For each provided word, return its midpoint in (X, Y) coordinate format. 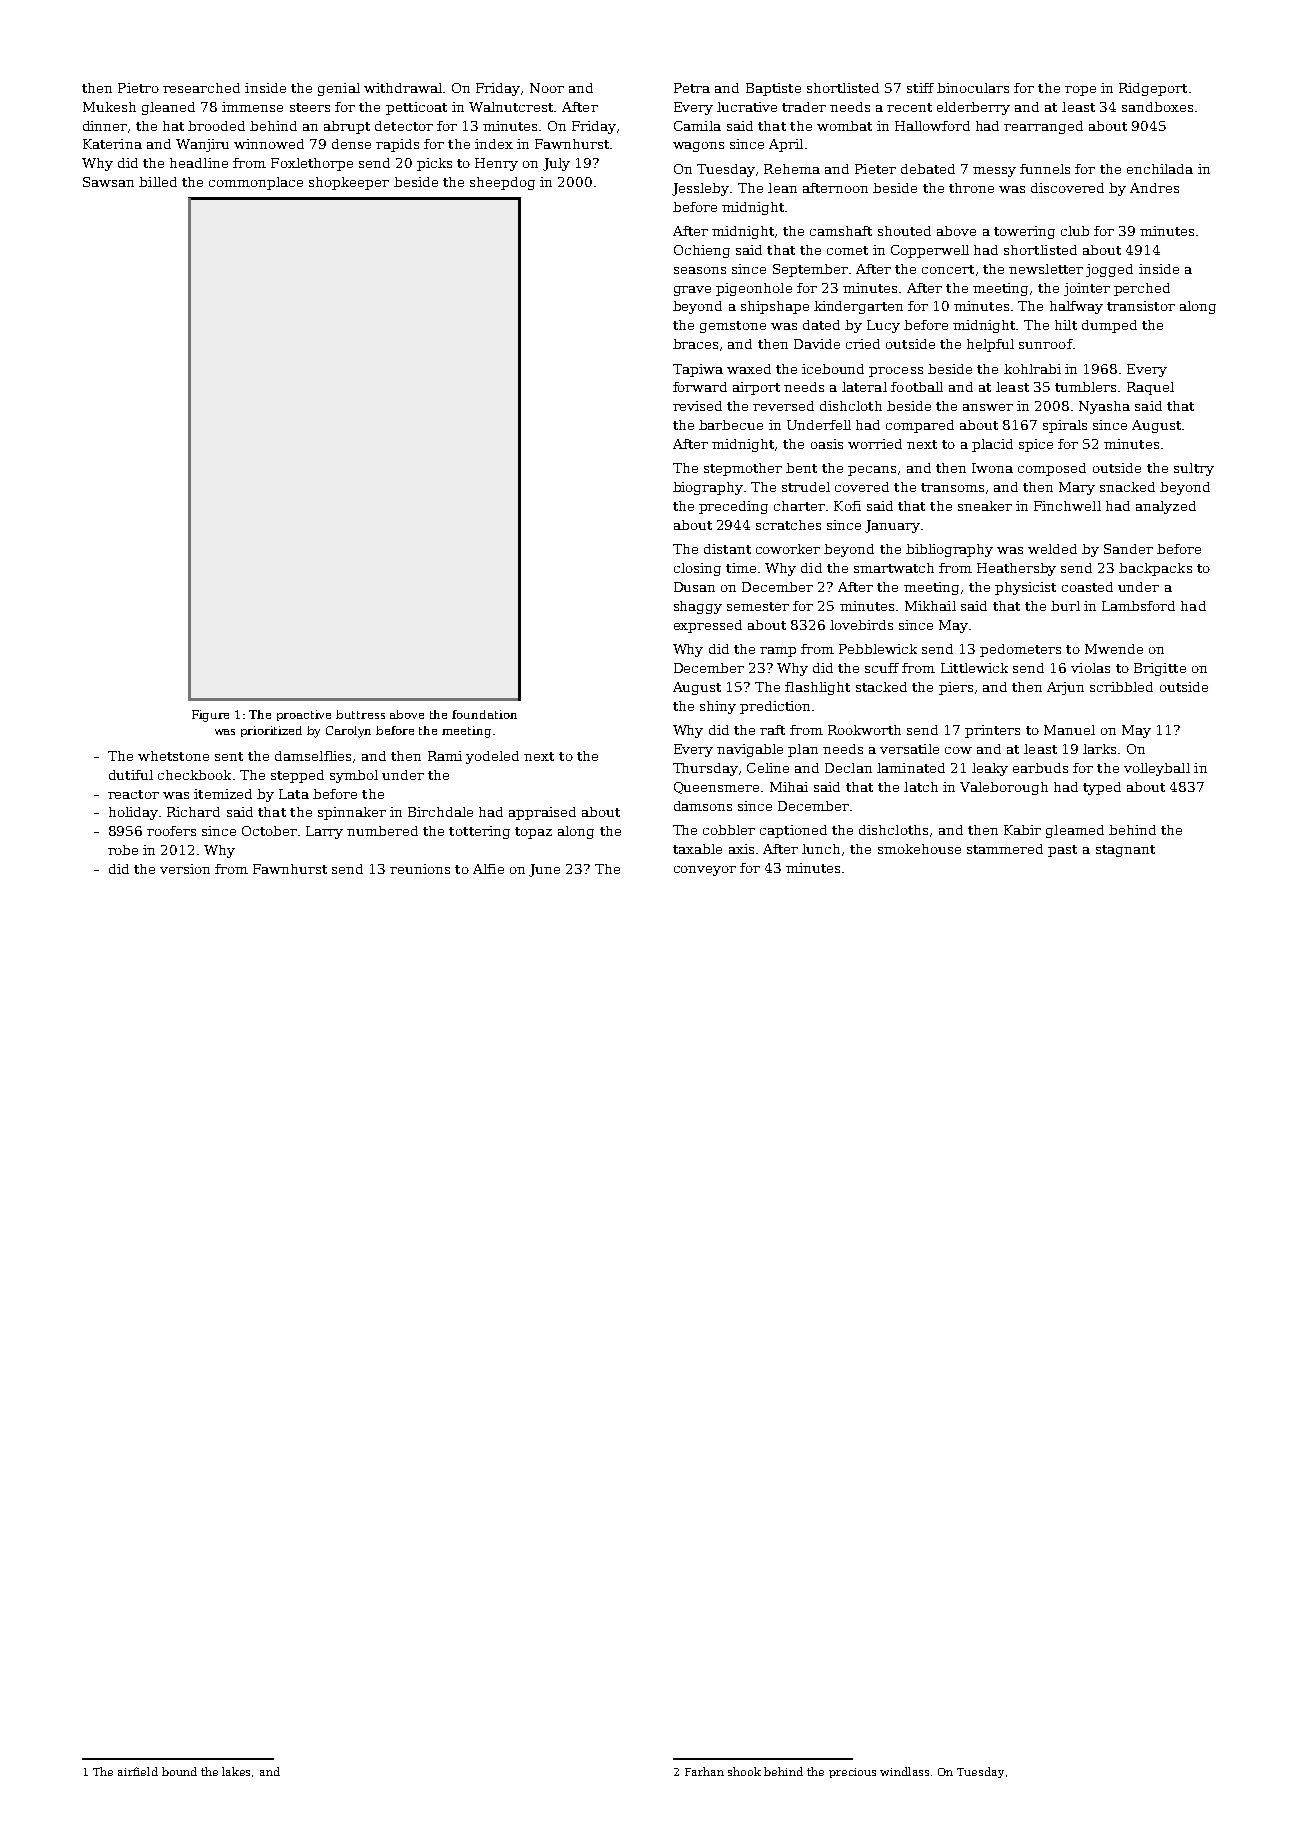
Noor (547, 88)
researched (201, 88)
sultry (1194, 469)
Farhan (704, 1771)
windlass (904, 1771)
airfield (138, 1771)
